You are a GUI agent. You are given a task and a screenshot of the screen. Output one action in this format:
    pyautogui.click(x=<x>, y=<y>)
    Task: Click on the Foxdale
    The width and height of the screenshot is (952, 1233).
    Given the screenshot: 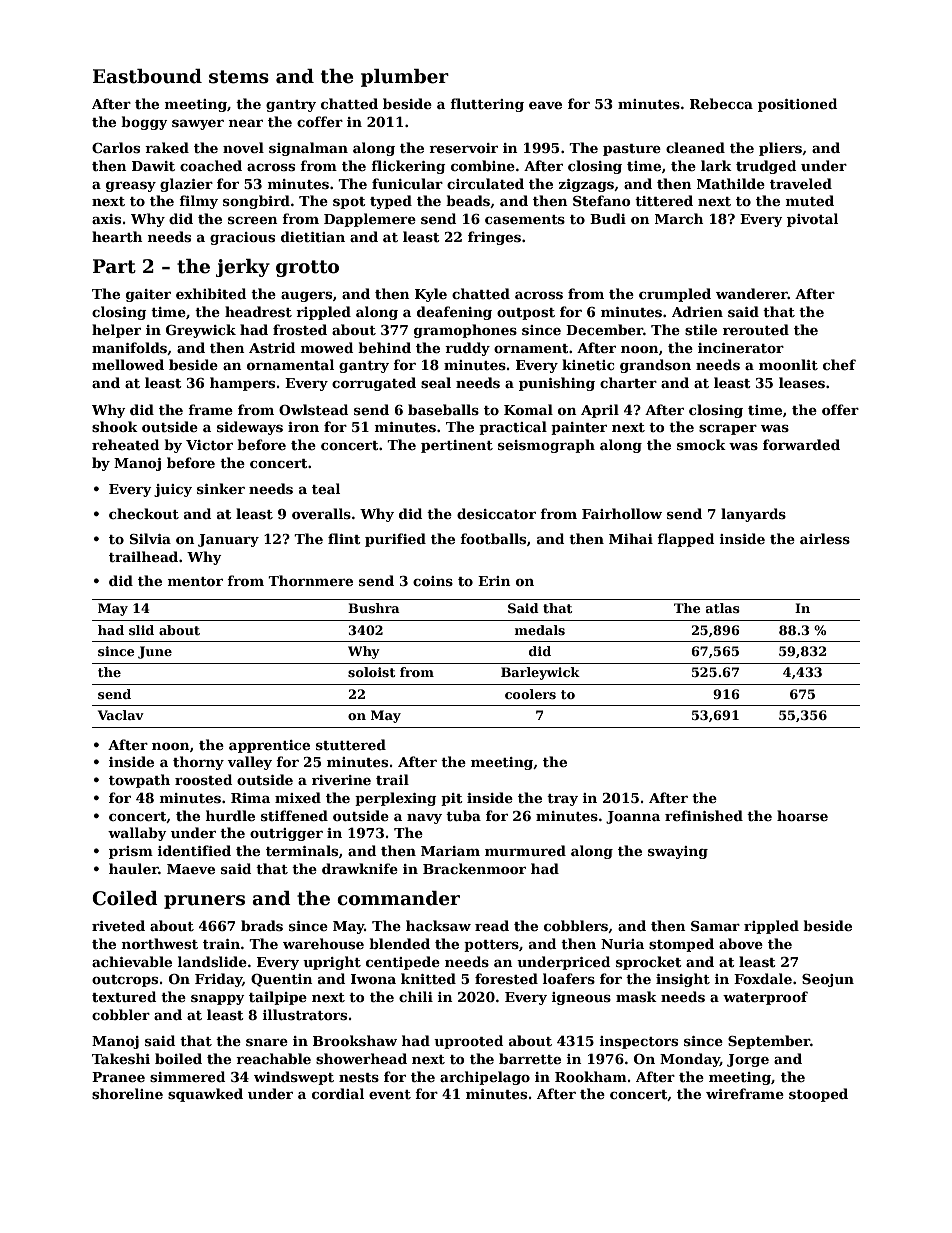 What is the action you would take?
    pyautogui.click(x=763, y=978)
